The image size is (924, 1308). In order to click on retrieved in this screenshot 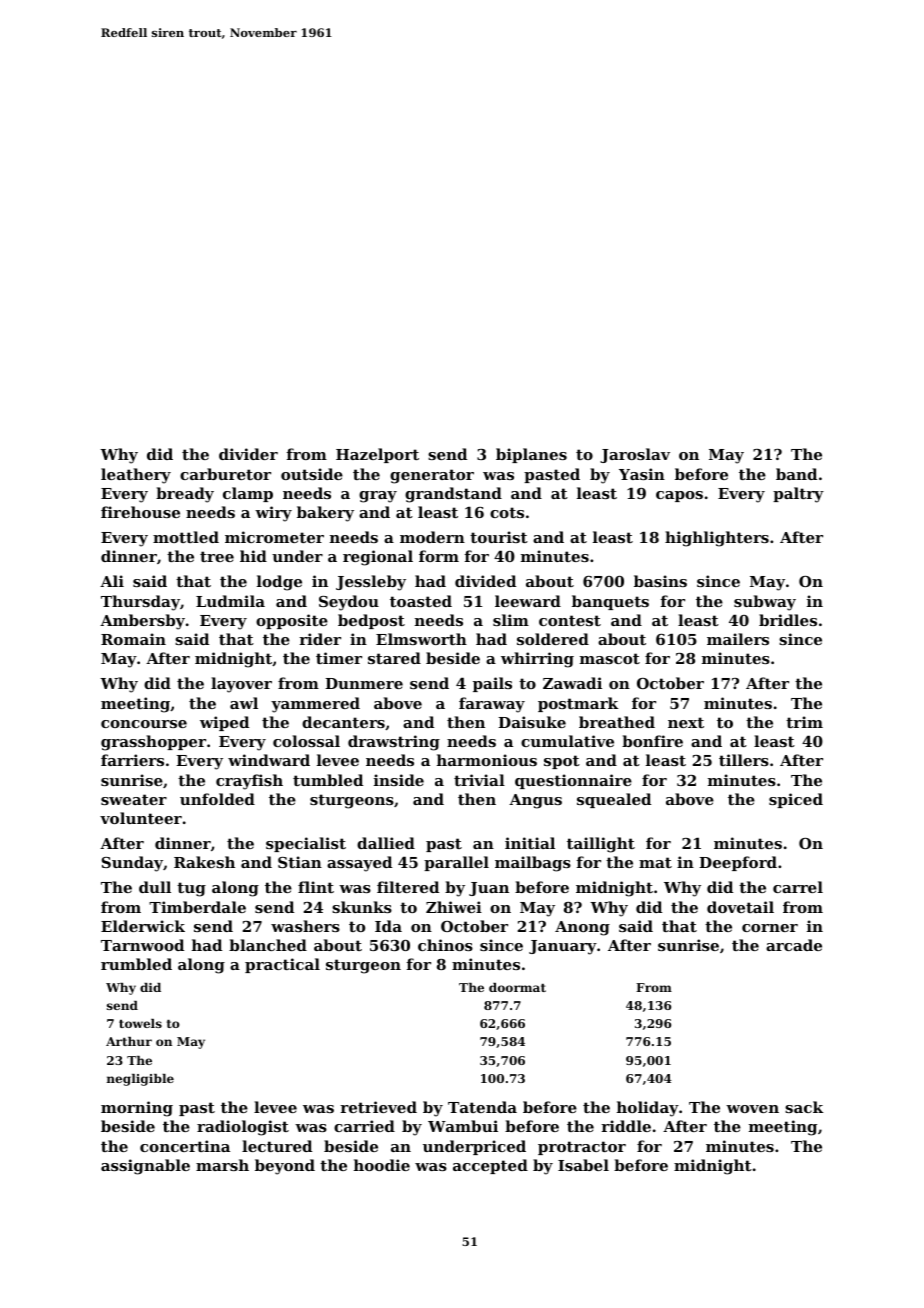, I will do `click(378, 1107)`.
